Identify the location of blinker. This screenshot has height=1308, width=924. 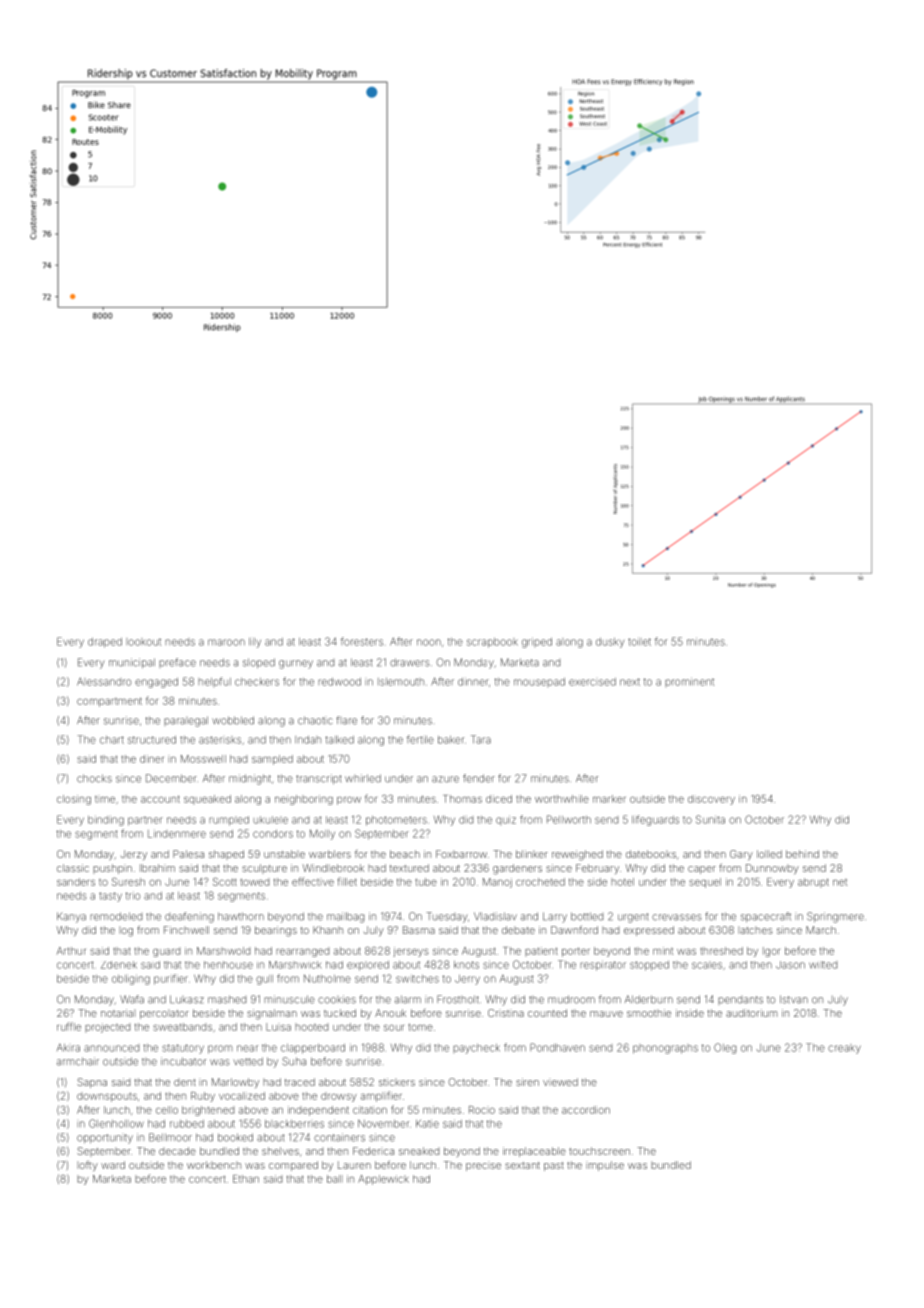
(532, 854).
